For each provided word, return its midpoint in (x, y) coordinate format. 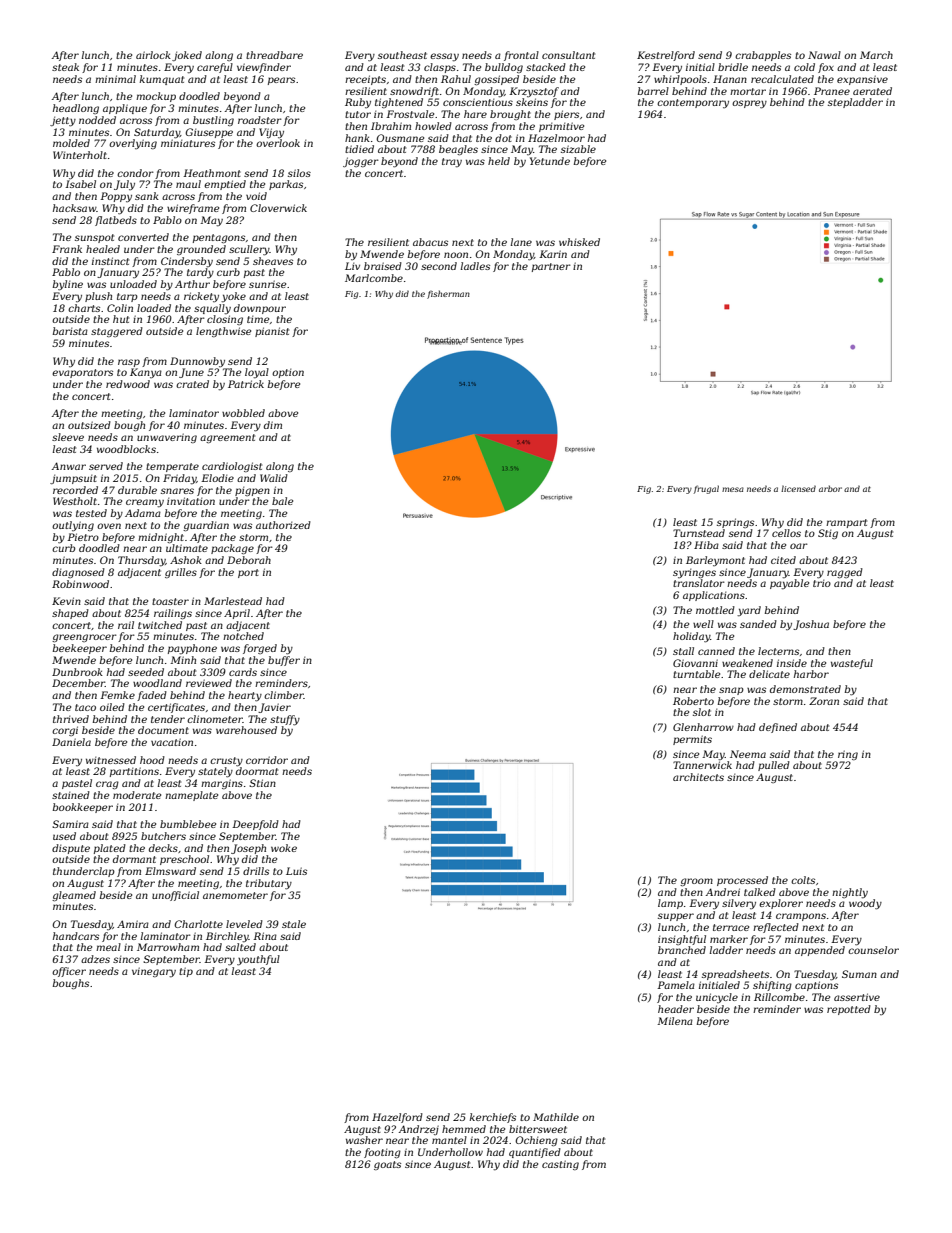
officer (69, 972)
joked (187, 56)
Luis (296, 871)
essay (444, 57)
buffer (284, 661)
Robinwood (80, 584)
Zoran (824, 701)
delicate (769, 674)
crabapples (763, 56)
